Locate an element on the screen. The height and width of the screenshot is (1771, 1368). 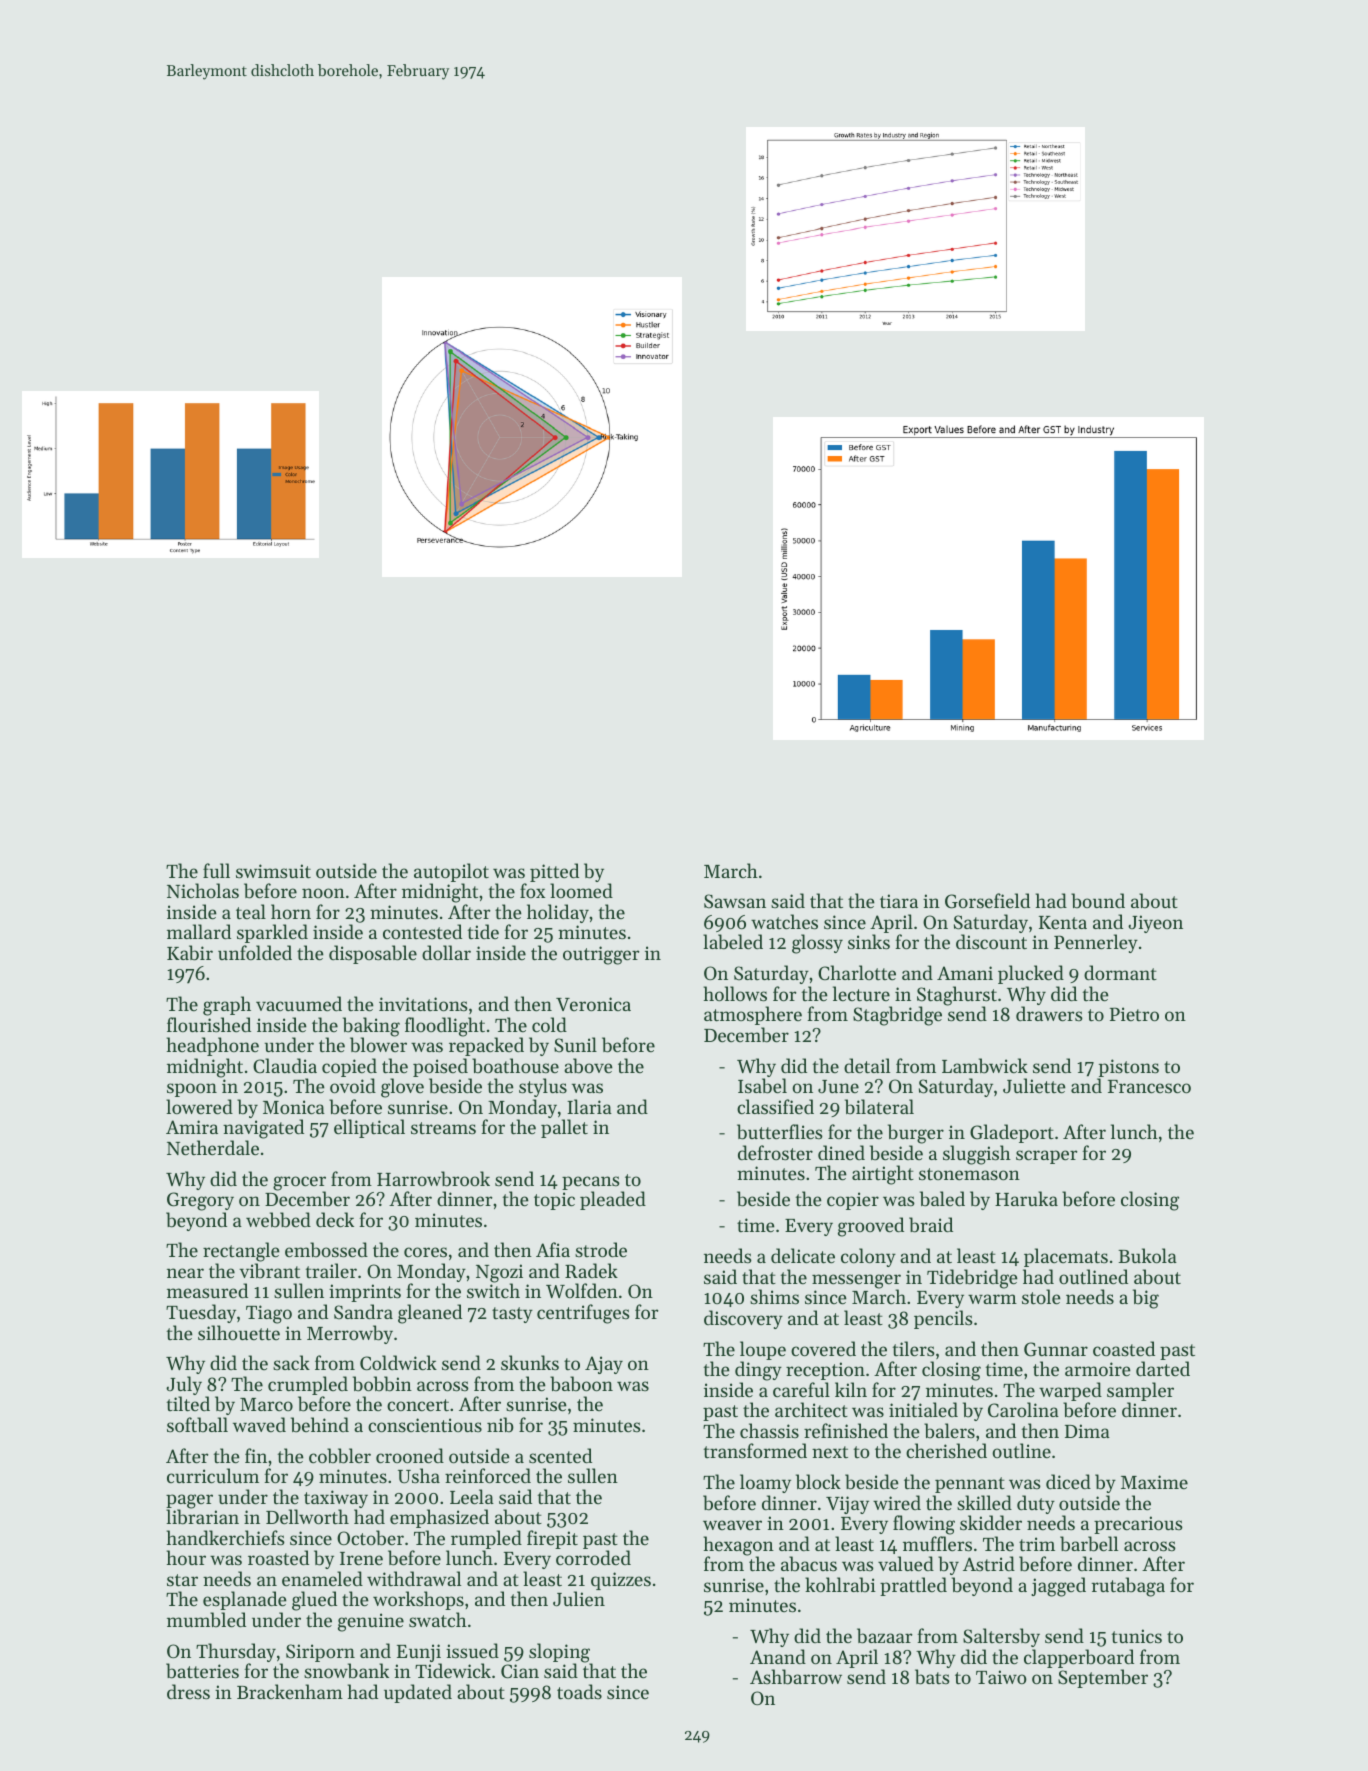
Maxime is located at coordinates (1154, 1482).
